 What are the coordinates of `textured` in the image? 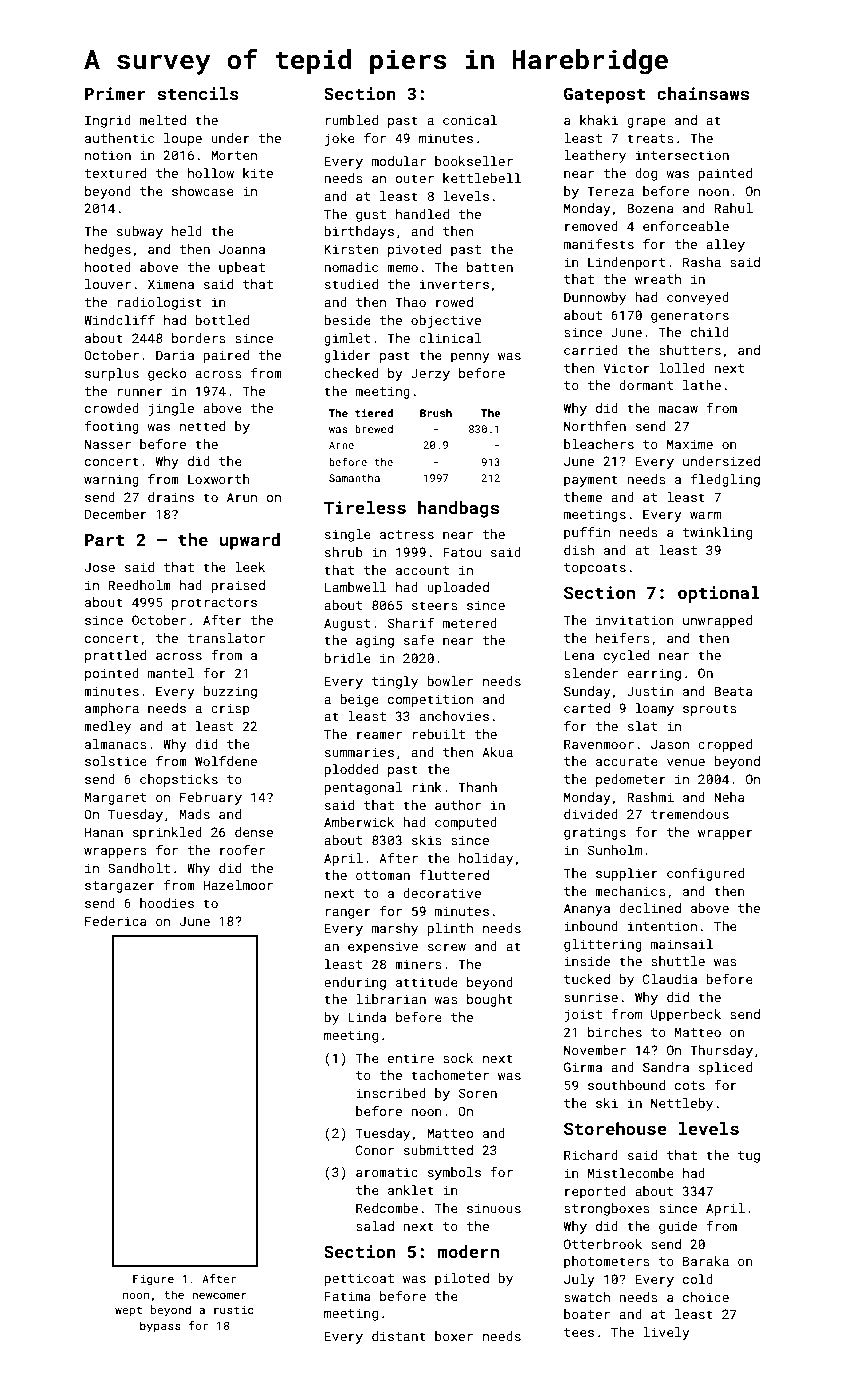 It's located at (115, 173).
